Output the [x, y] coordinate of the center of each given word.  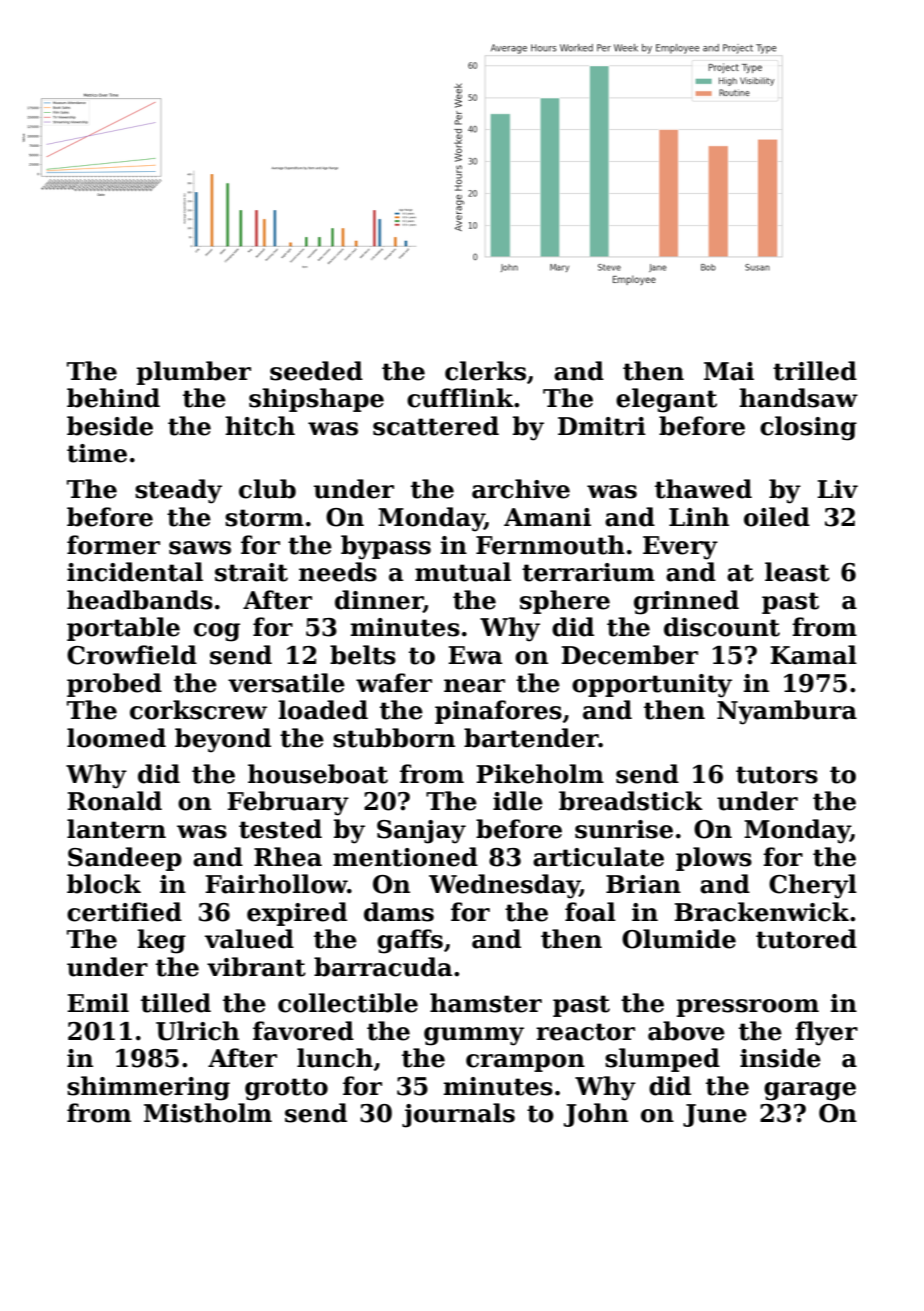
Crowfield [132, 655]
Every [680, 548]
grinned [686, 602]
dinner [379, 601]
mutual [463, 572]
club [267, 489]
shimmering [148, 1088]
